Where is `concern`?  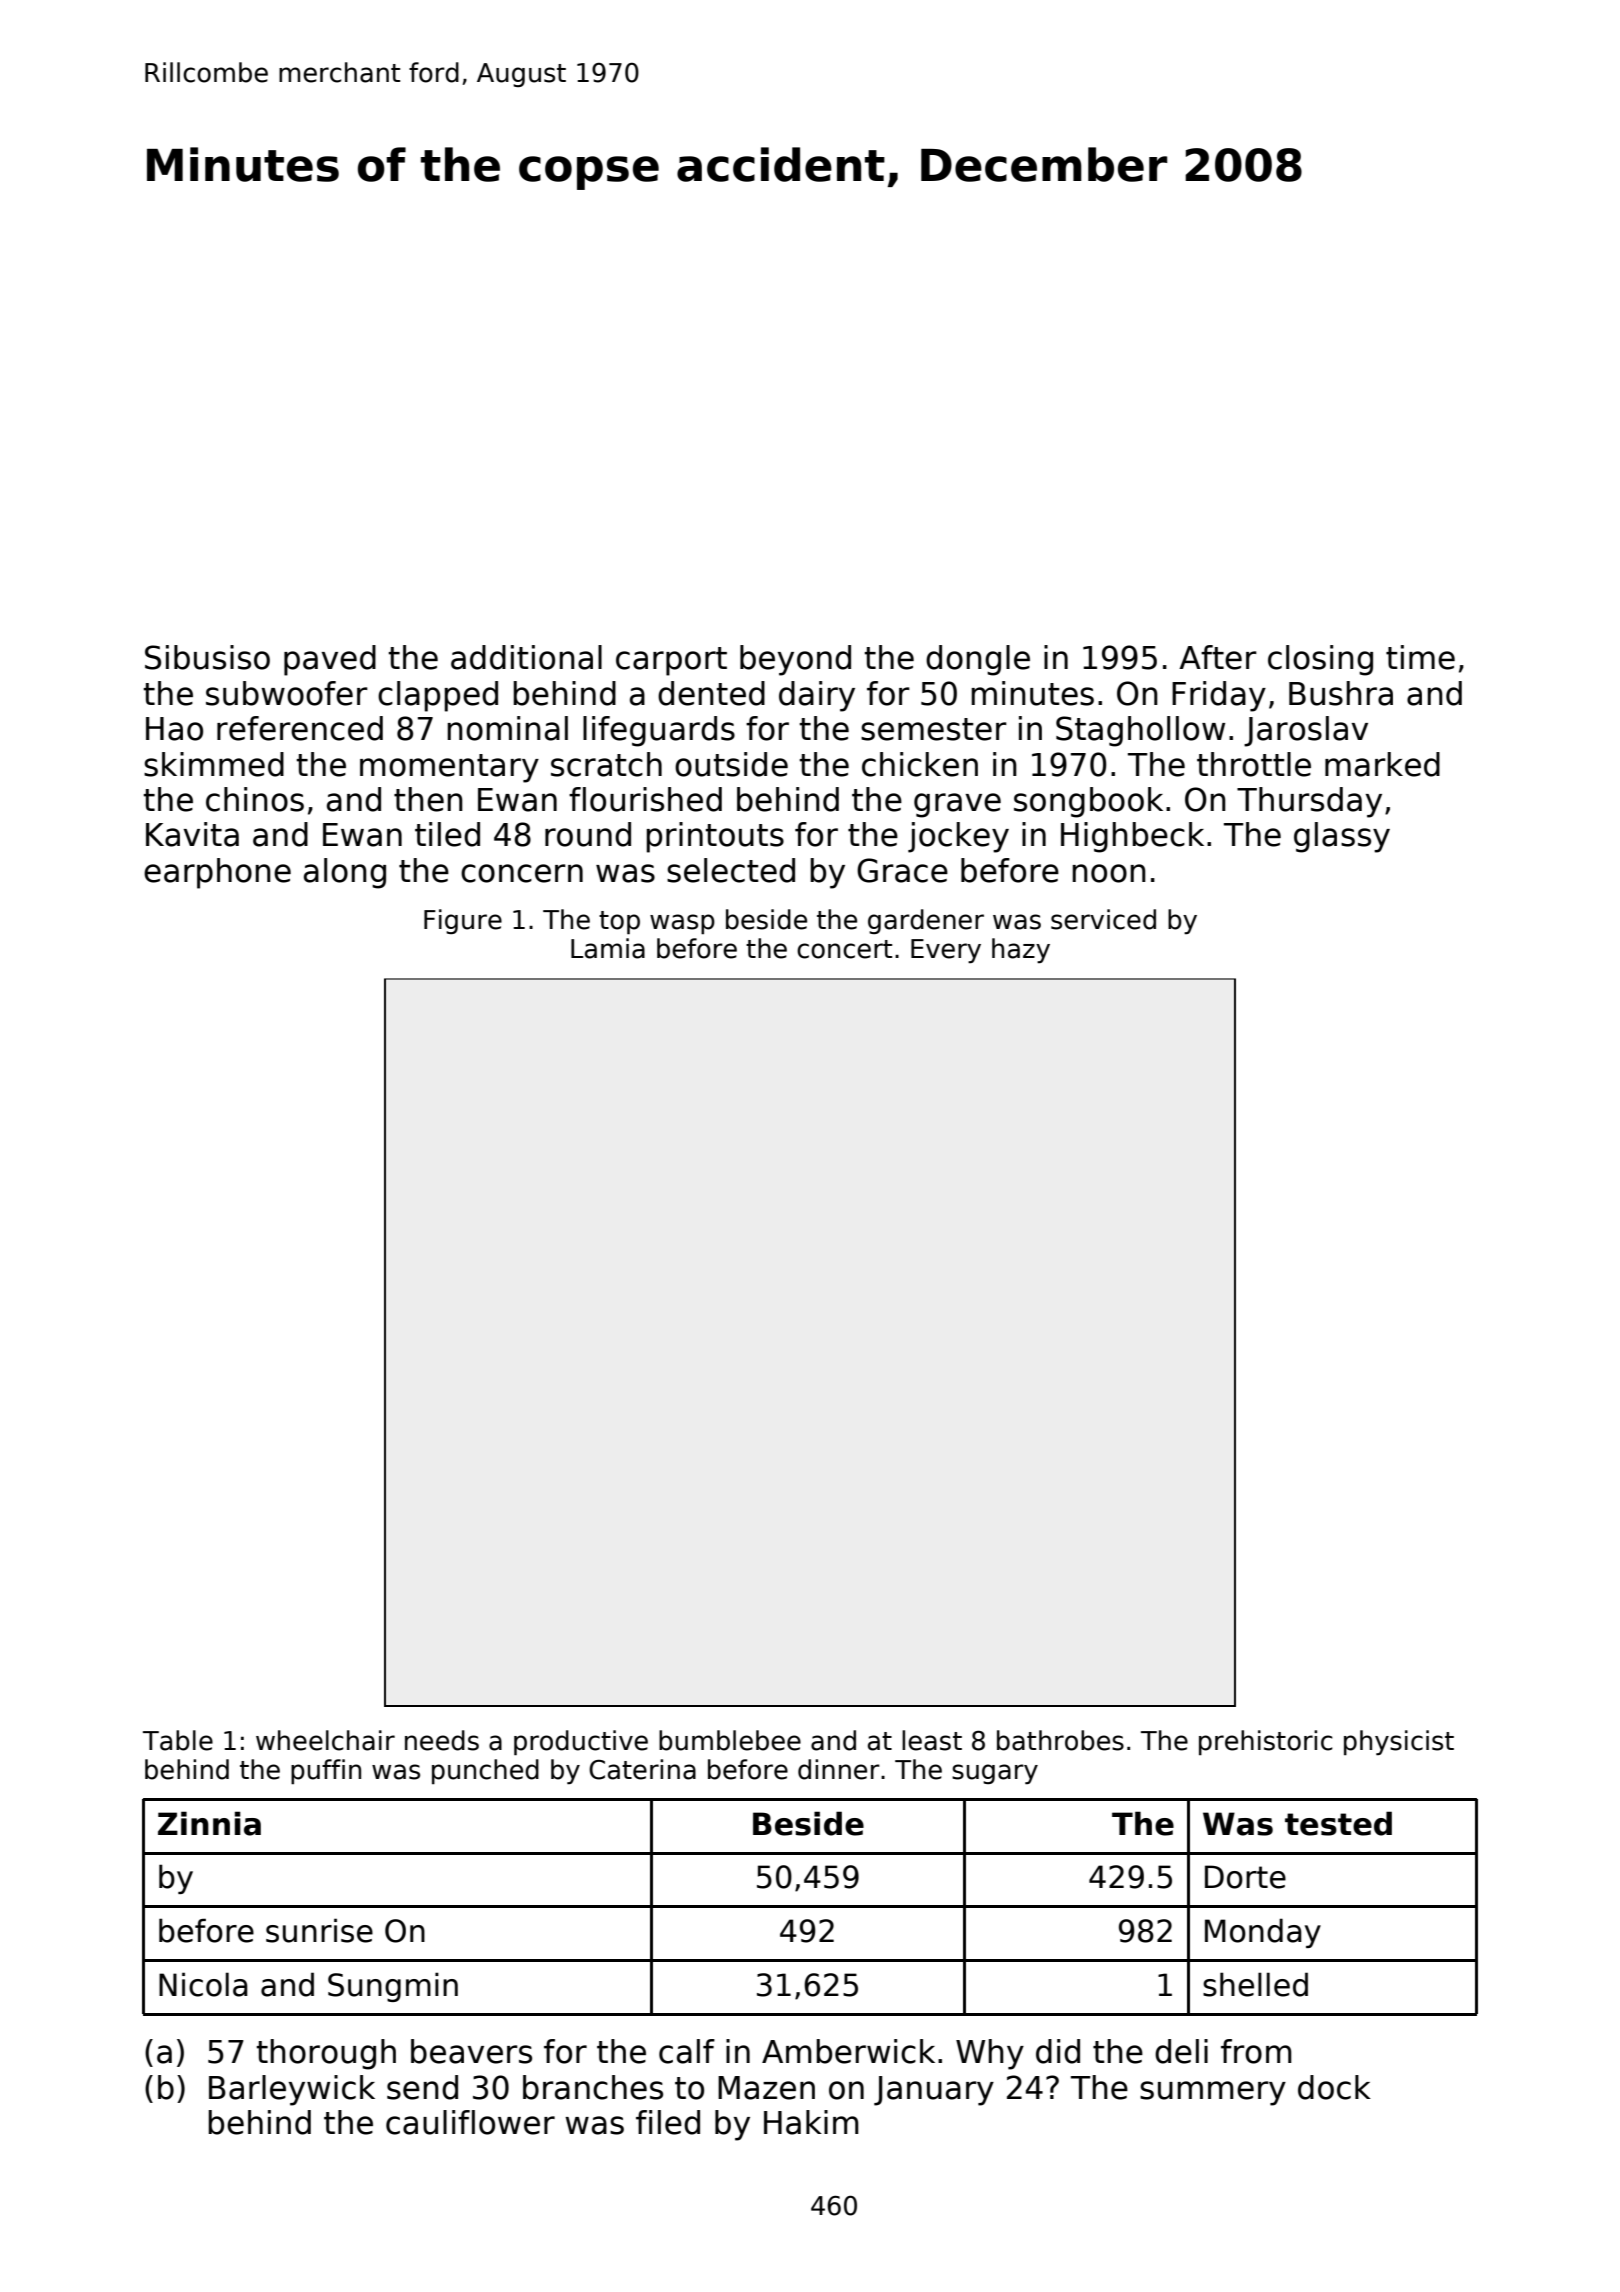
concern is located at coordinates (522, 873).
